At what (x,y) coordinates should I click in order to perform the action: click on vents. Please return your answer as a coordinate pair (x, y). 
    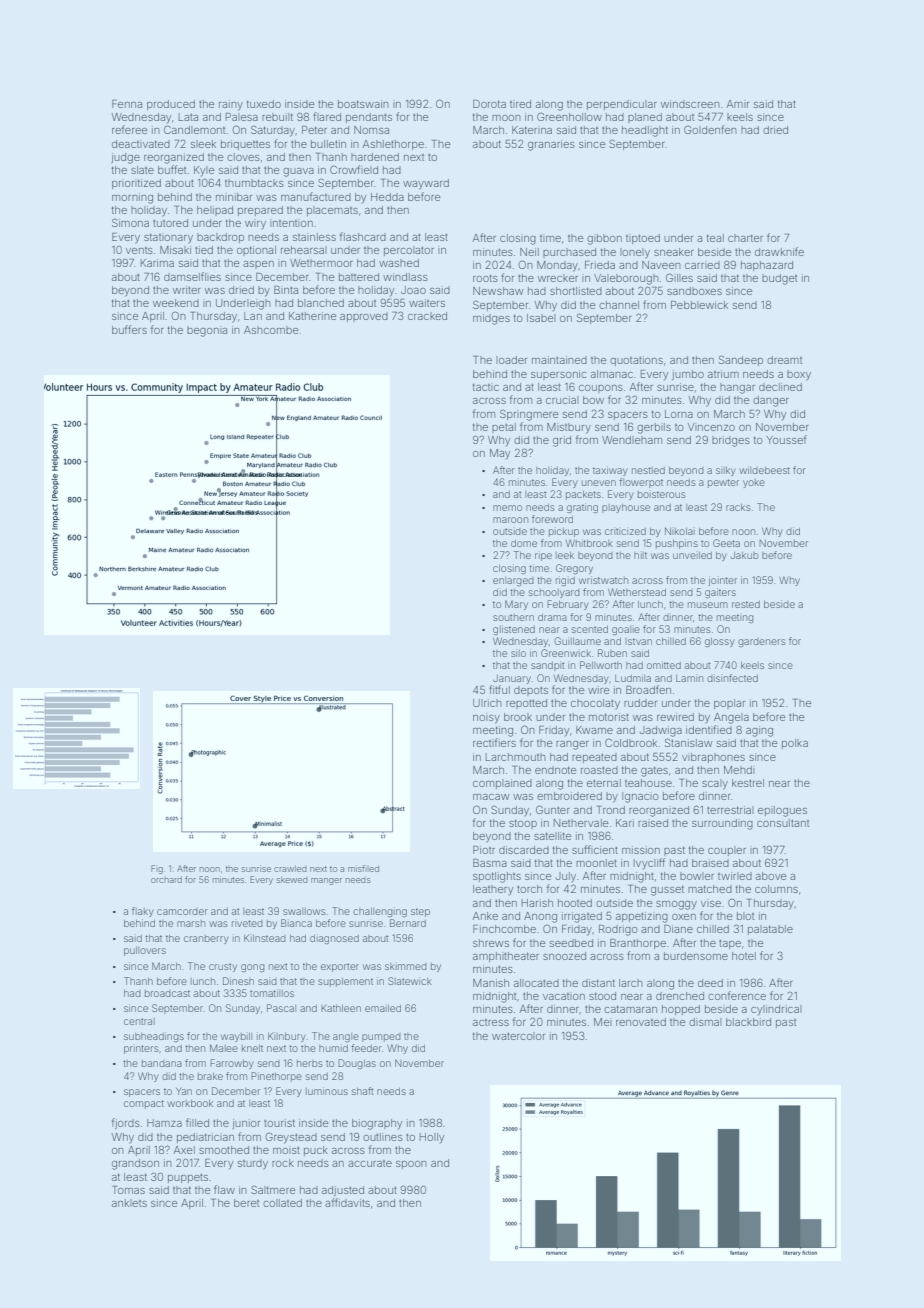
    Looking at the image, I should click on (139, 250).
